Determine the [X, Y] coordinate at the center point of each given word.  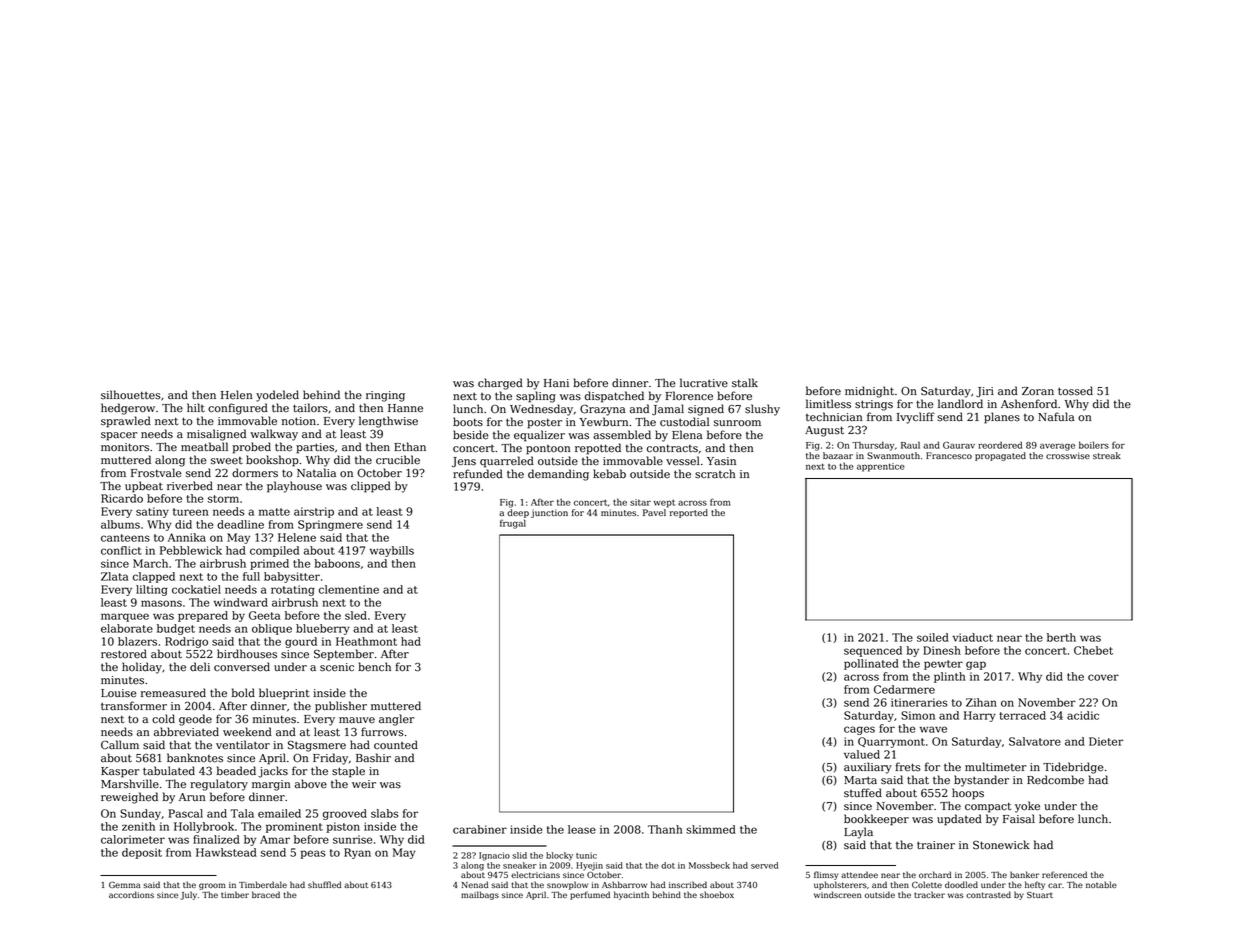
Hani [556, 383]
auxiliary [868, 768]
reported [689, 513]
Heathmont [366, 641]
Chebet [1093, 650]
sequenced [873, 651]
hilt [196, 407]
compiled [274, 551]
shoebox [717, 894]
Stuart [1040, 895]
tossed [1075, 391]
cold [163, 719]
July [188, 895]
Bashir [373, 758]
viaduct [973, 637]
